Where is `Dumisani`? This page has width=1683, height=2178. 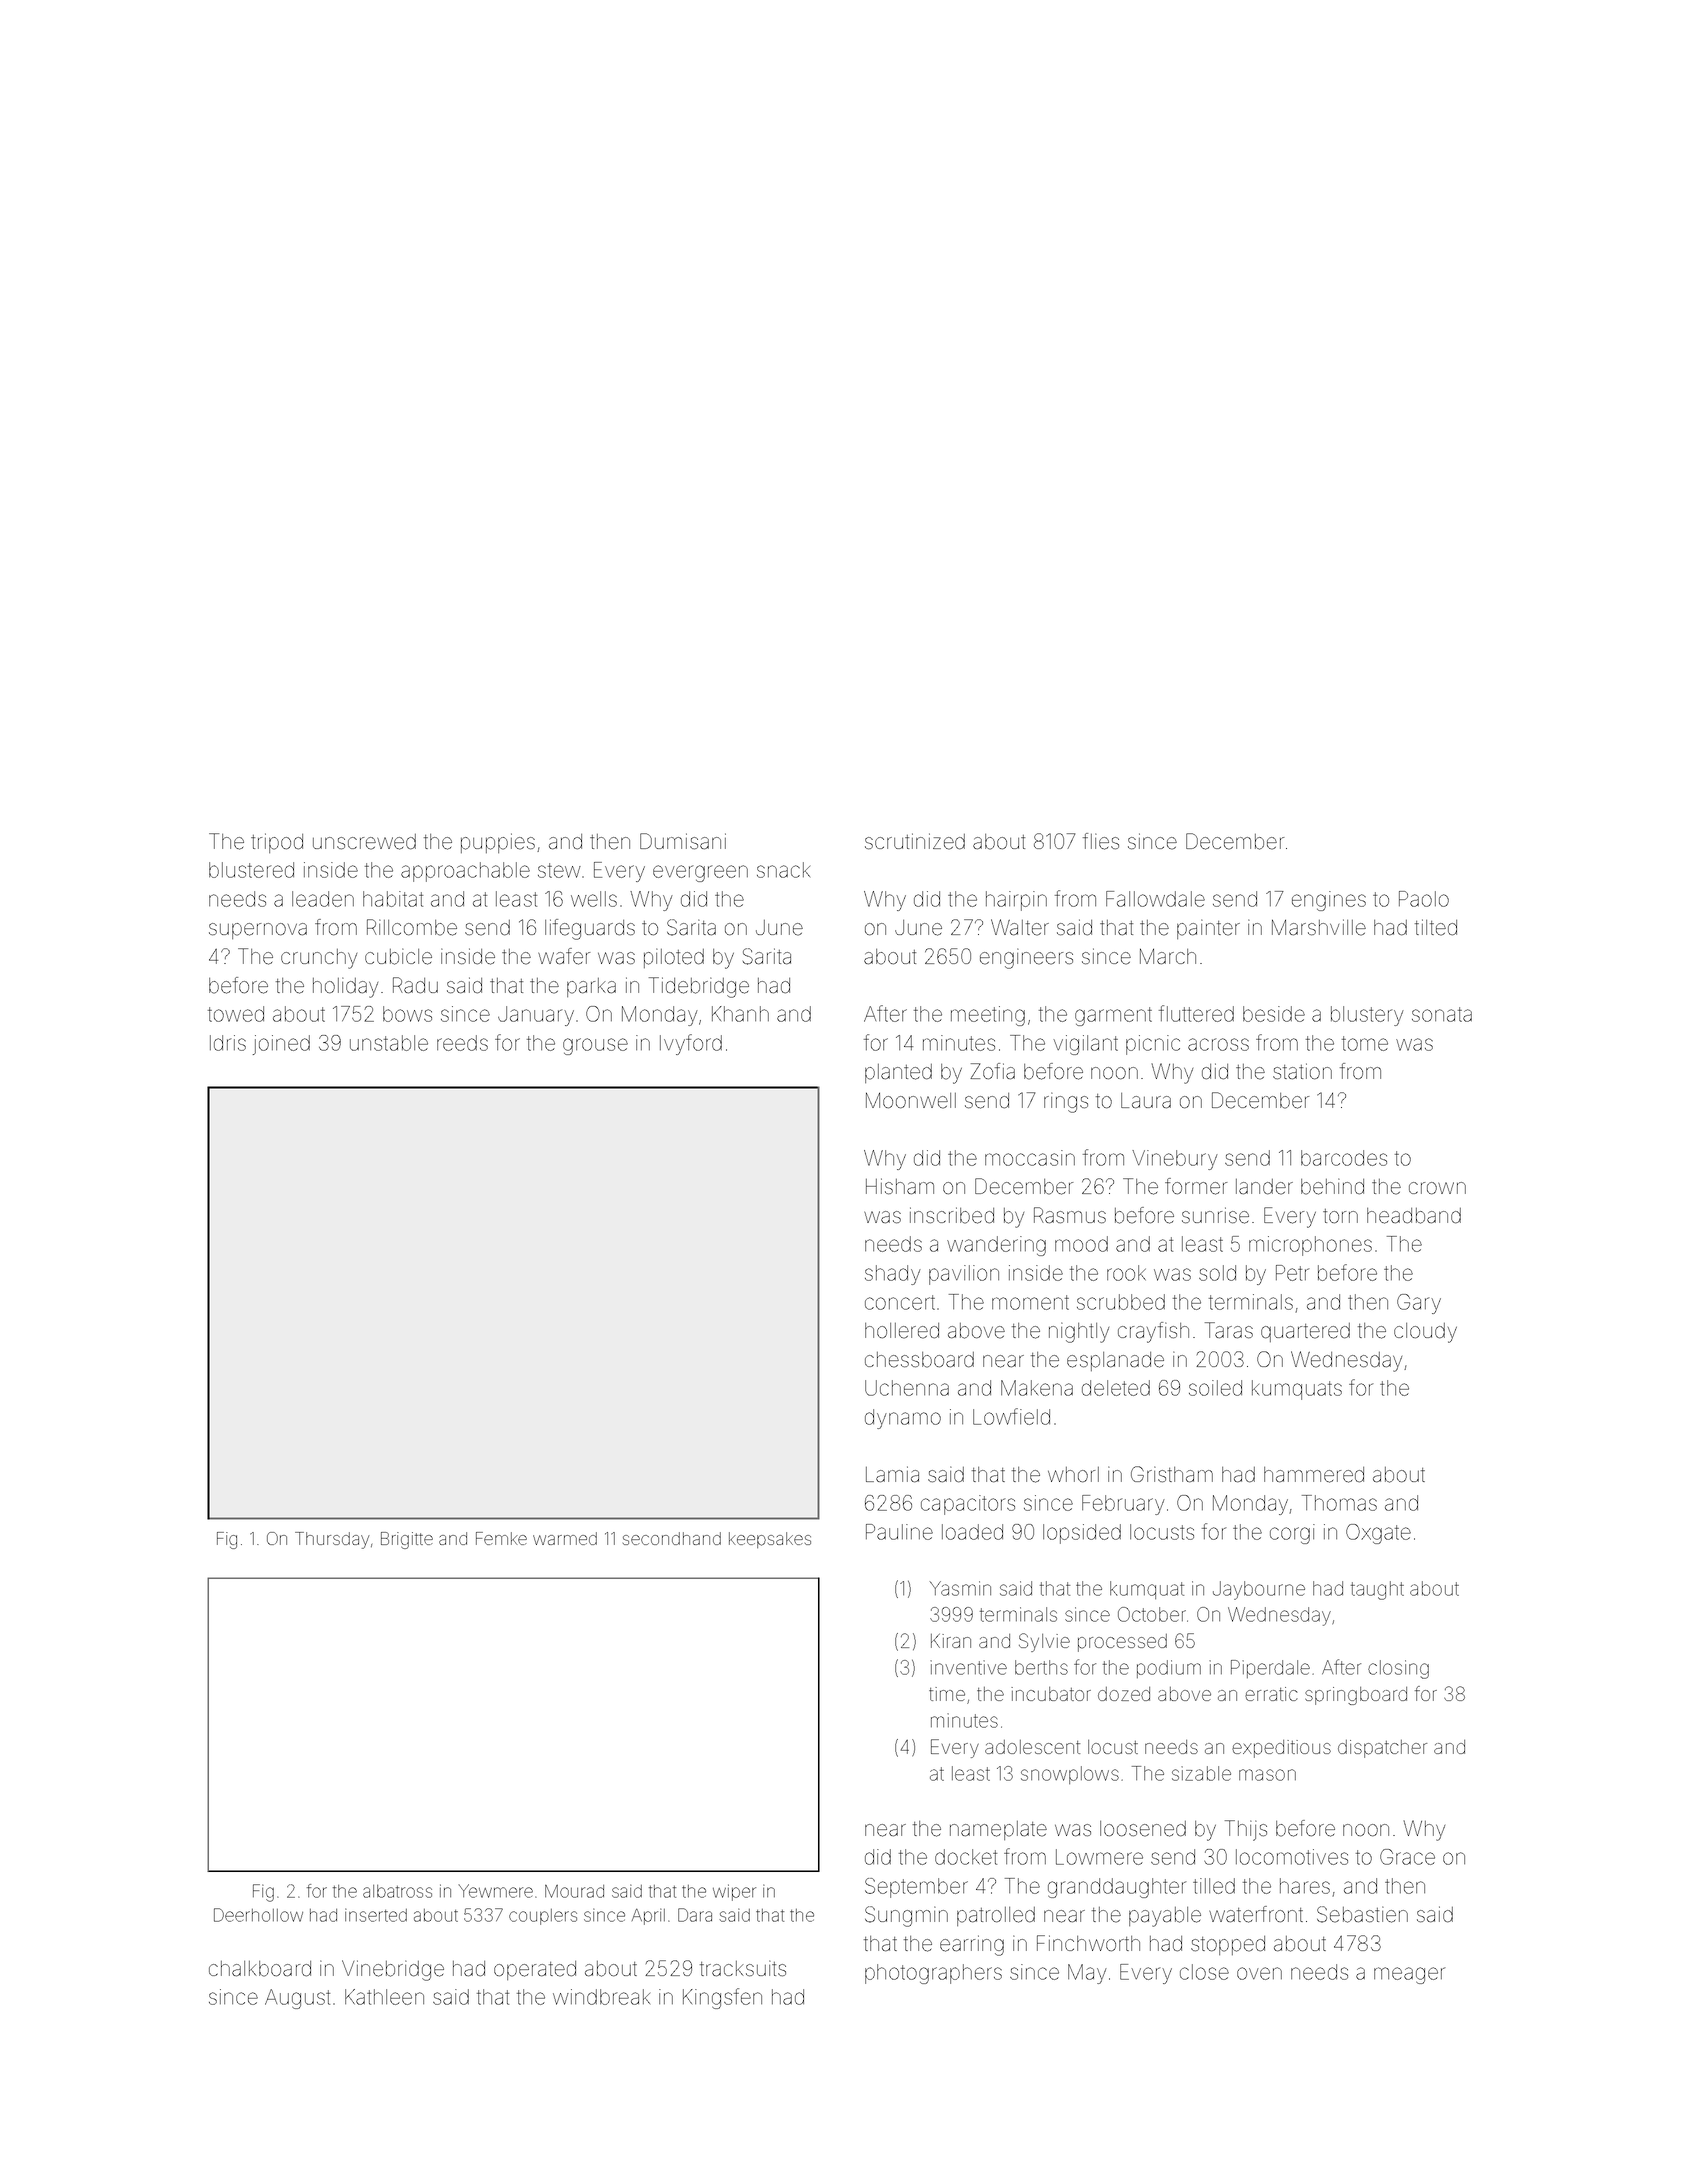 Dumisani is located at coordinates (683, 841).
